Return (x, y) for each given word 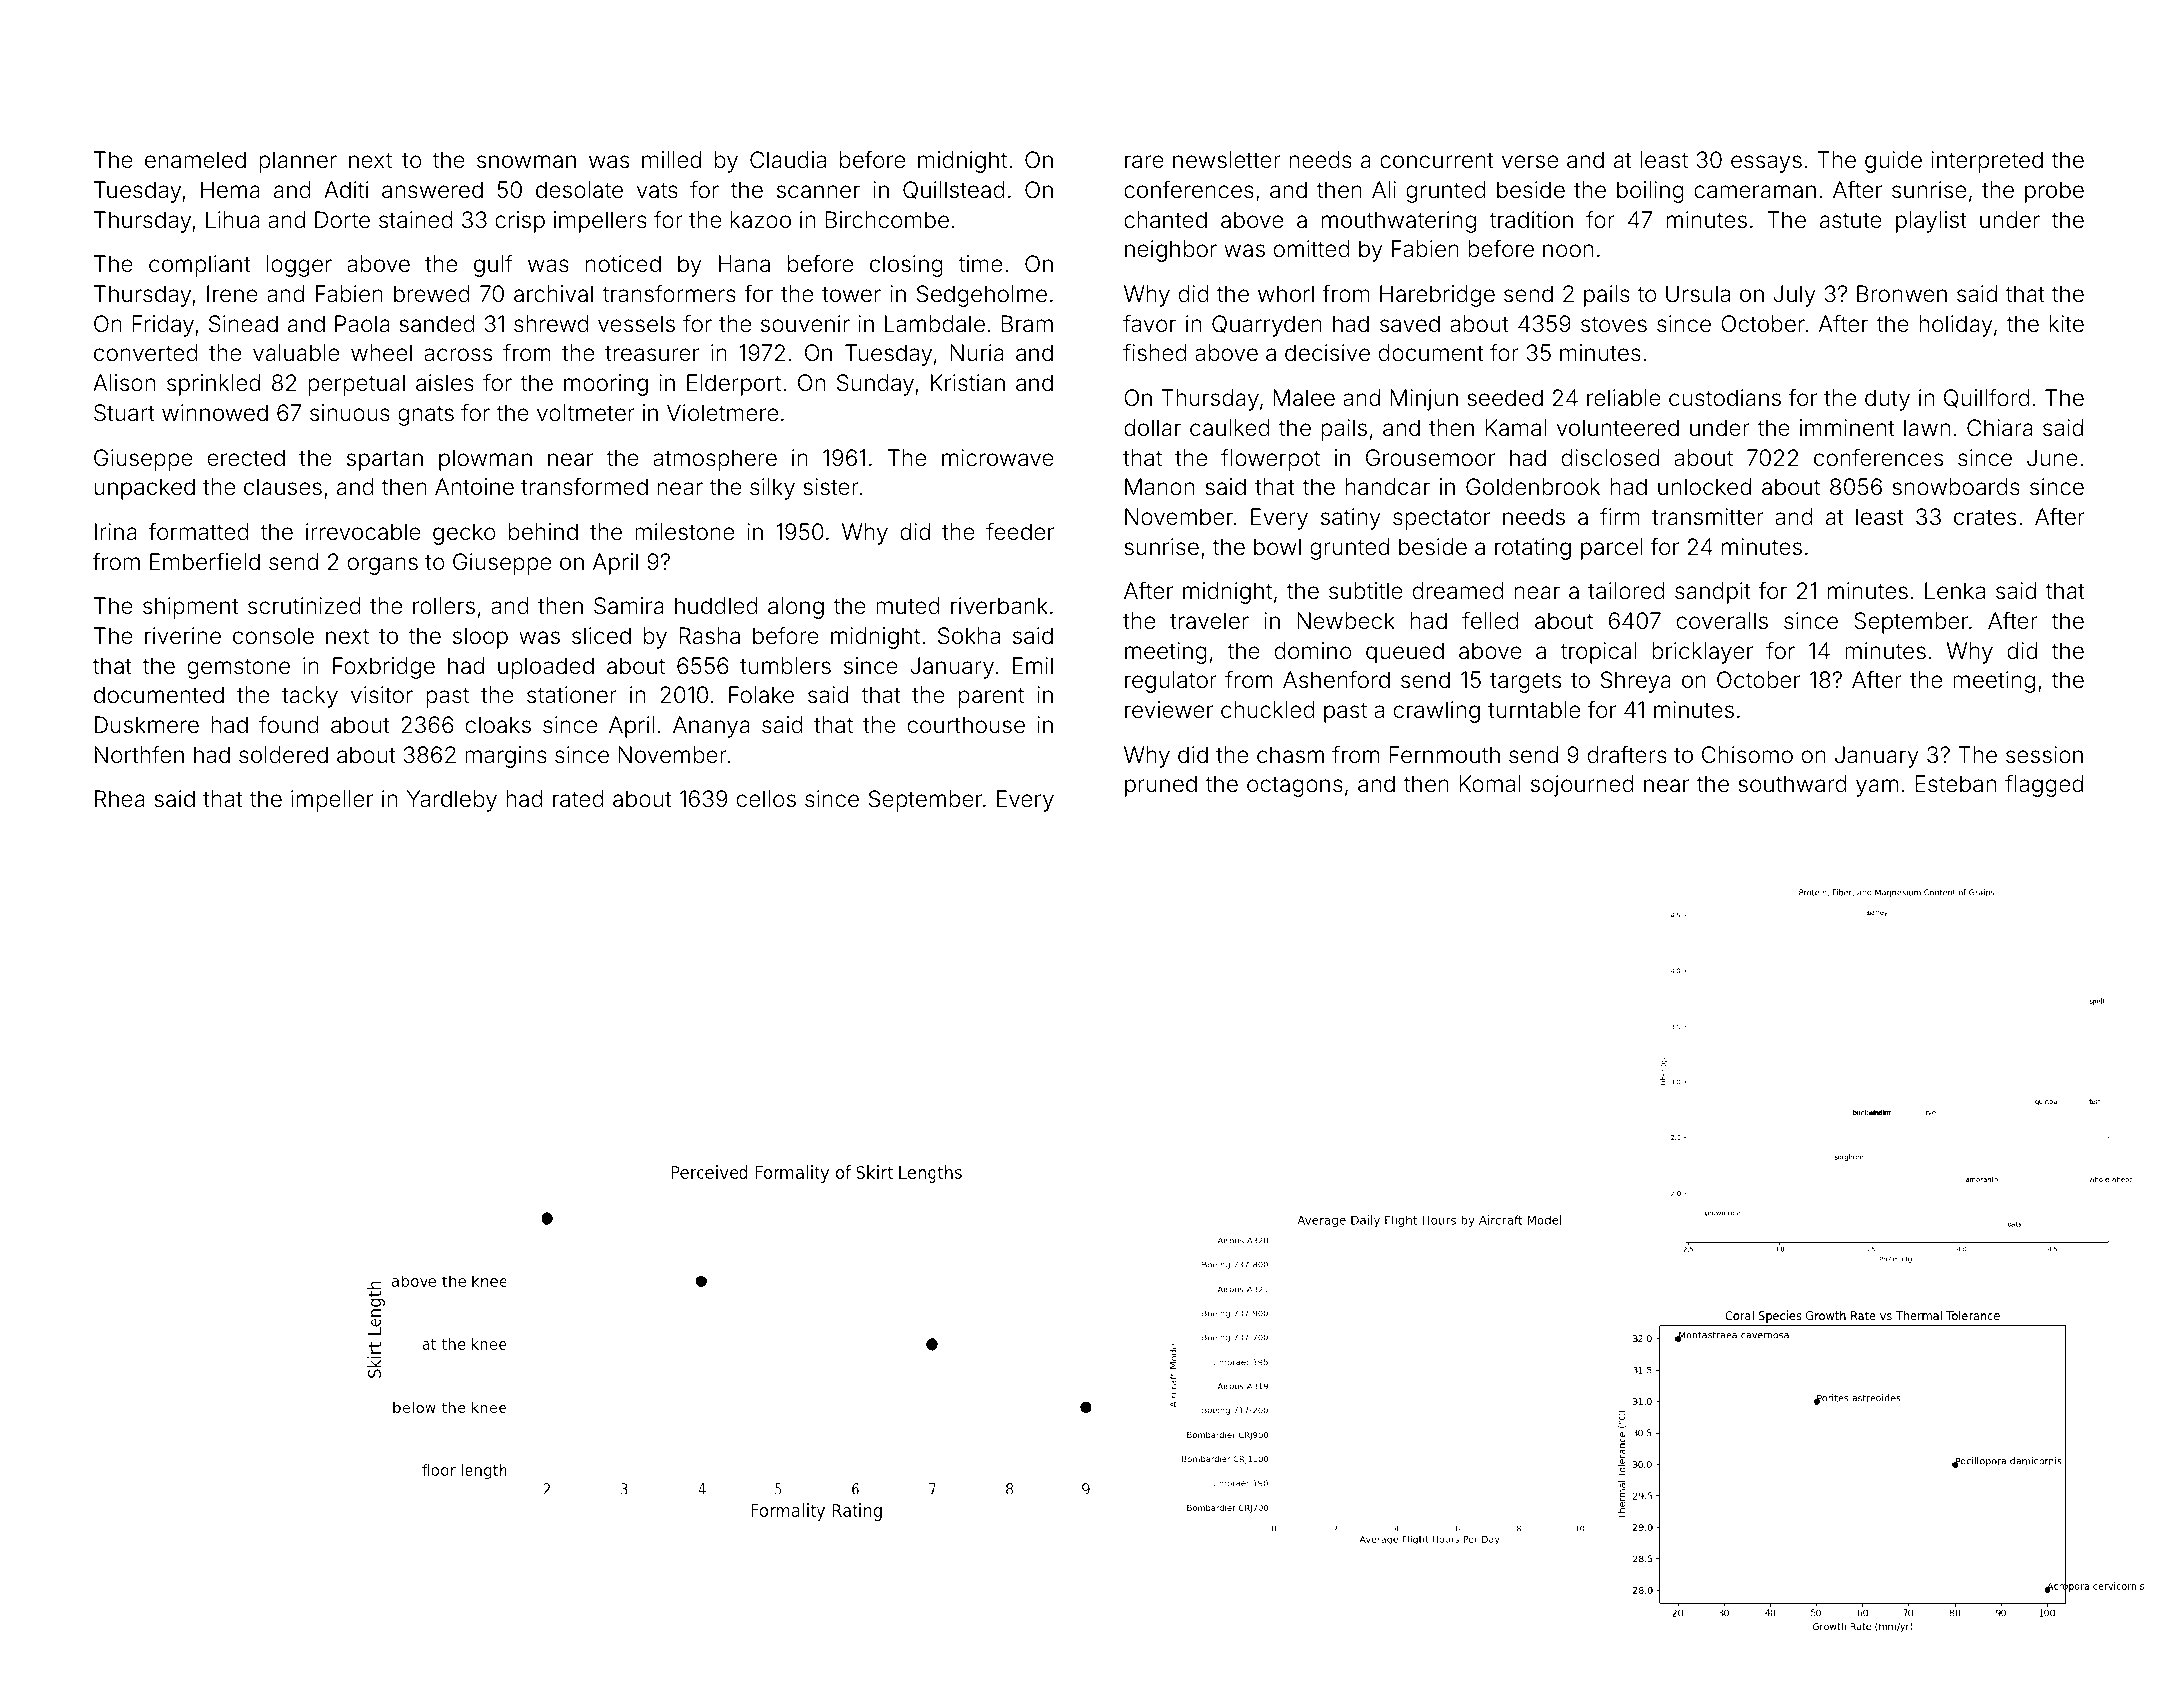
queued (1405, 653)
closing (906, 266)
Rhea (120, 799)
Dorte (342, 219)
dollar (1152, 428)
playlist (1931, 222)
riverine (183, 635)
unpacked (144, 489)
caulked (1230, 428)
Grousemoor (1430, 458)
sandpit (1713, 593)
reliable (1624, 398)
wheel (381, 353)
